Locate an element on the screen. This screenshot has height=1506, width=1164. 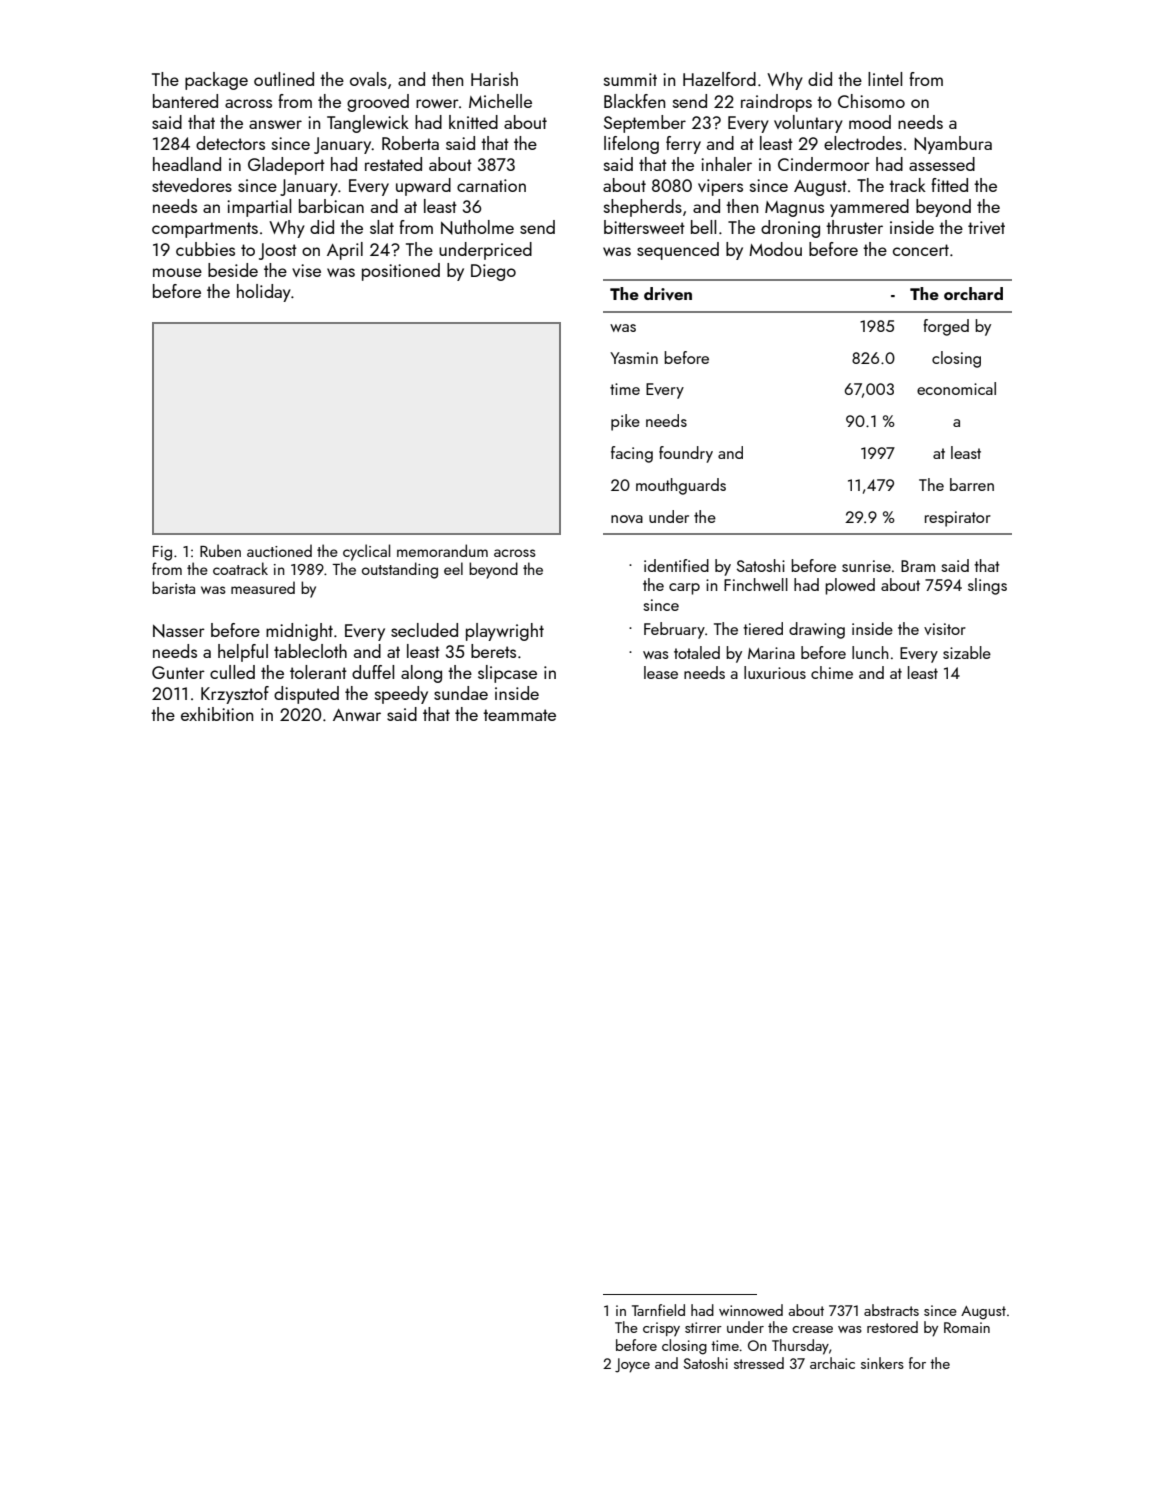
lintel is located at coordinates (885, 79).
